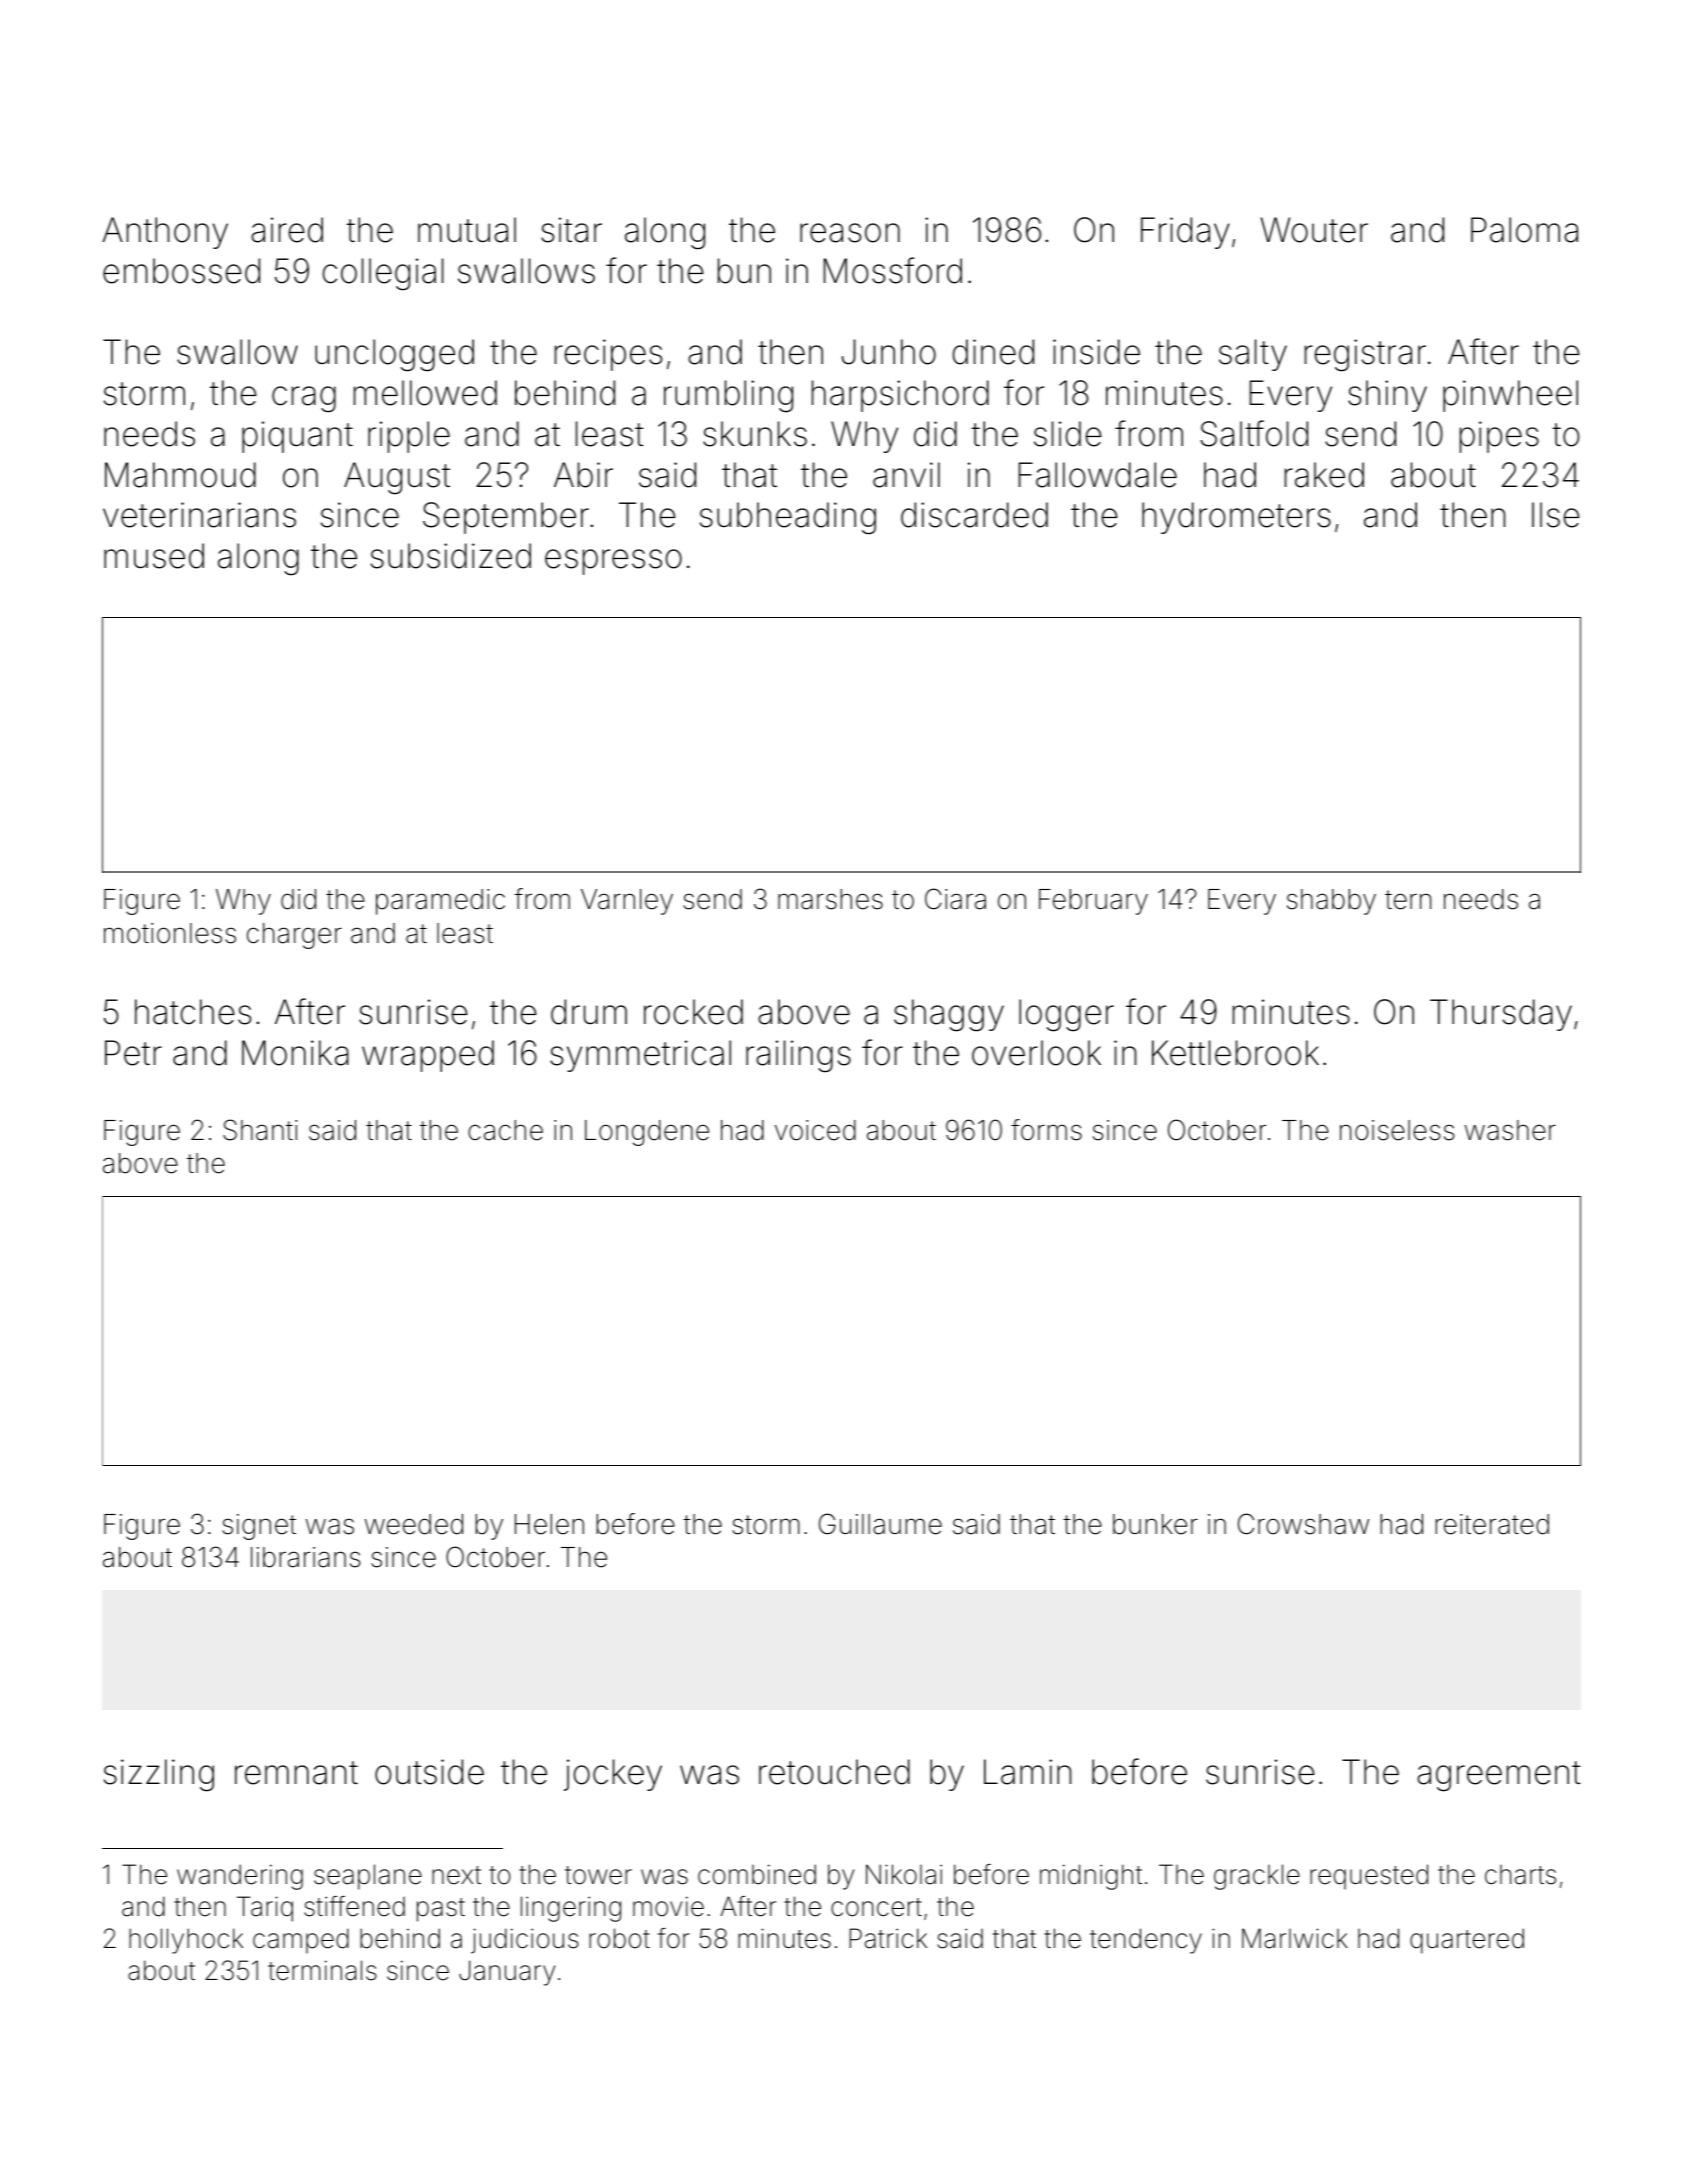  What do you see at coordinates (181, 271) in the page?
I see `embossed` at bounding box center [181, 271].
